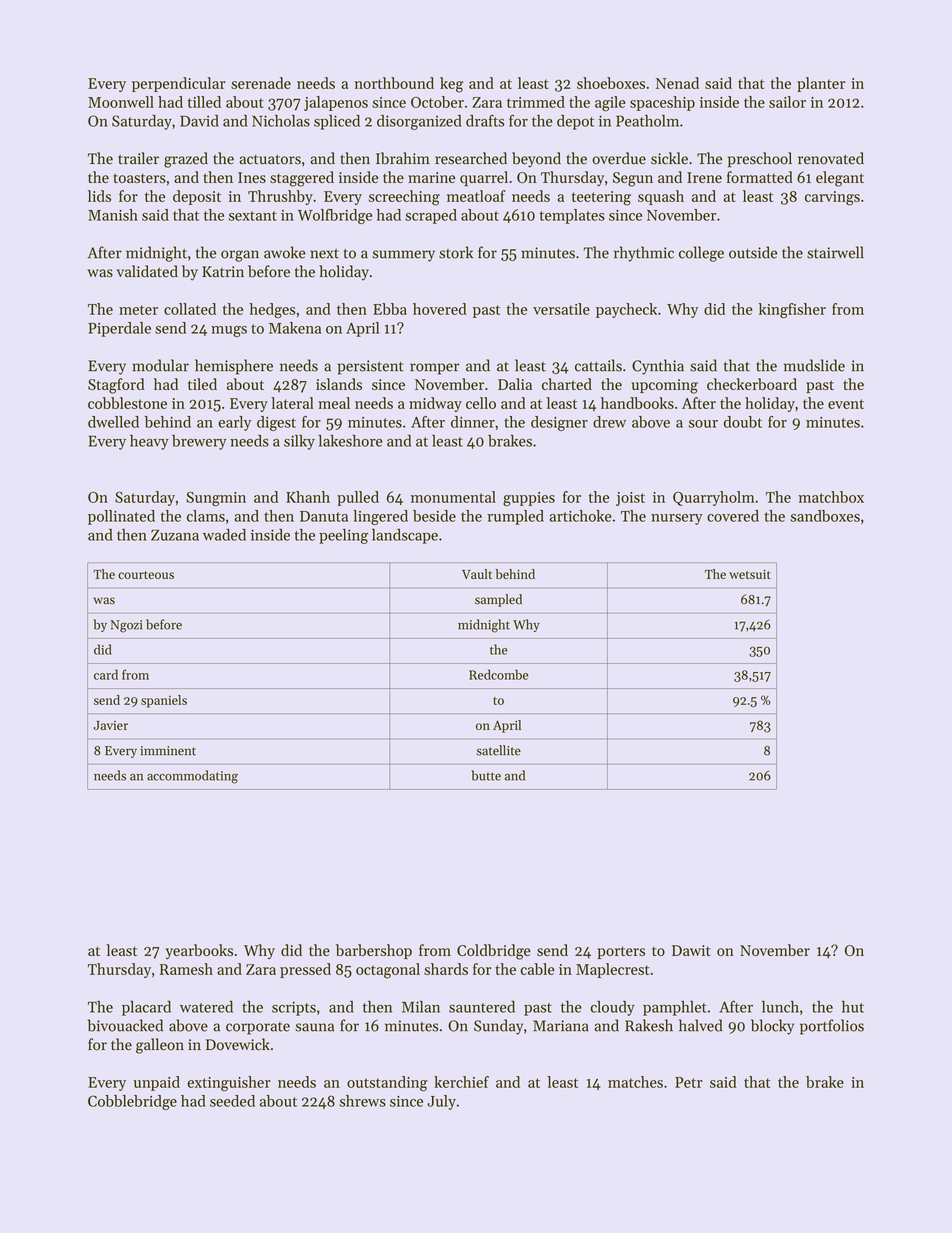  What do you see at coordinates (394, 83) in the document?
I see `northbound` at bounding box center [394, 83].
